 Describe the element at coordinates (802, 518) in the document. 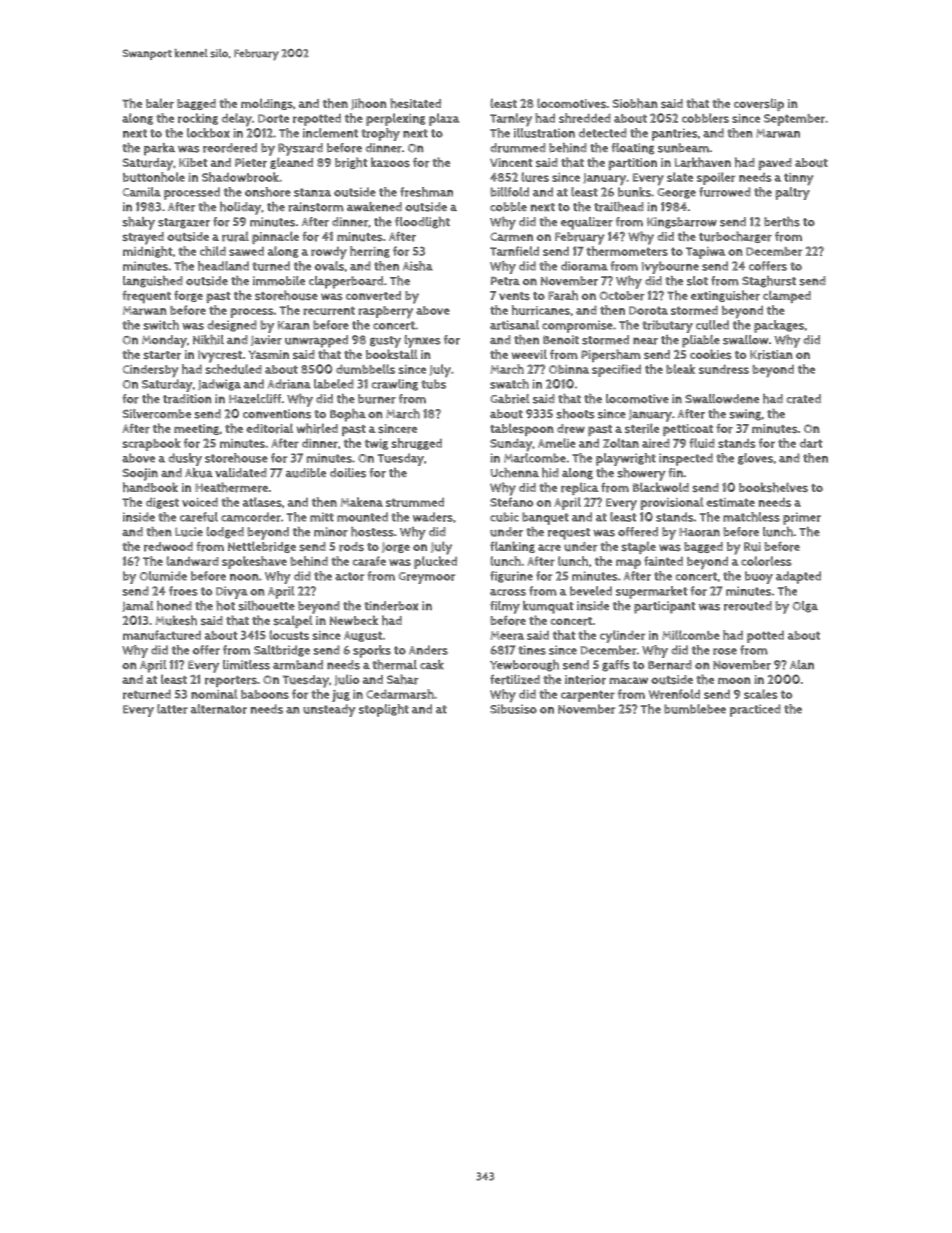

I see `primer` at that location.
